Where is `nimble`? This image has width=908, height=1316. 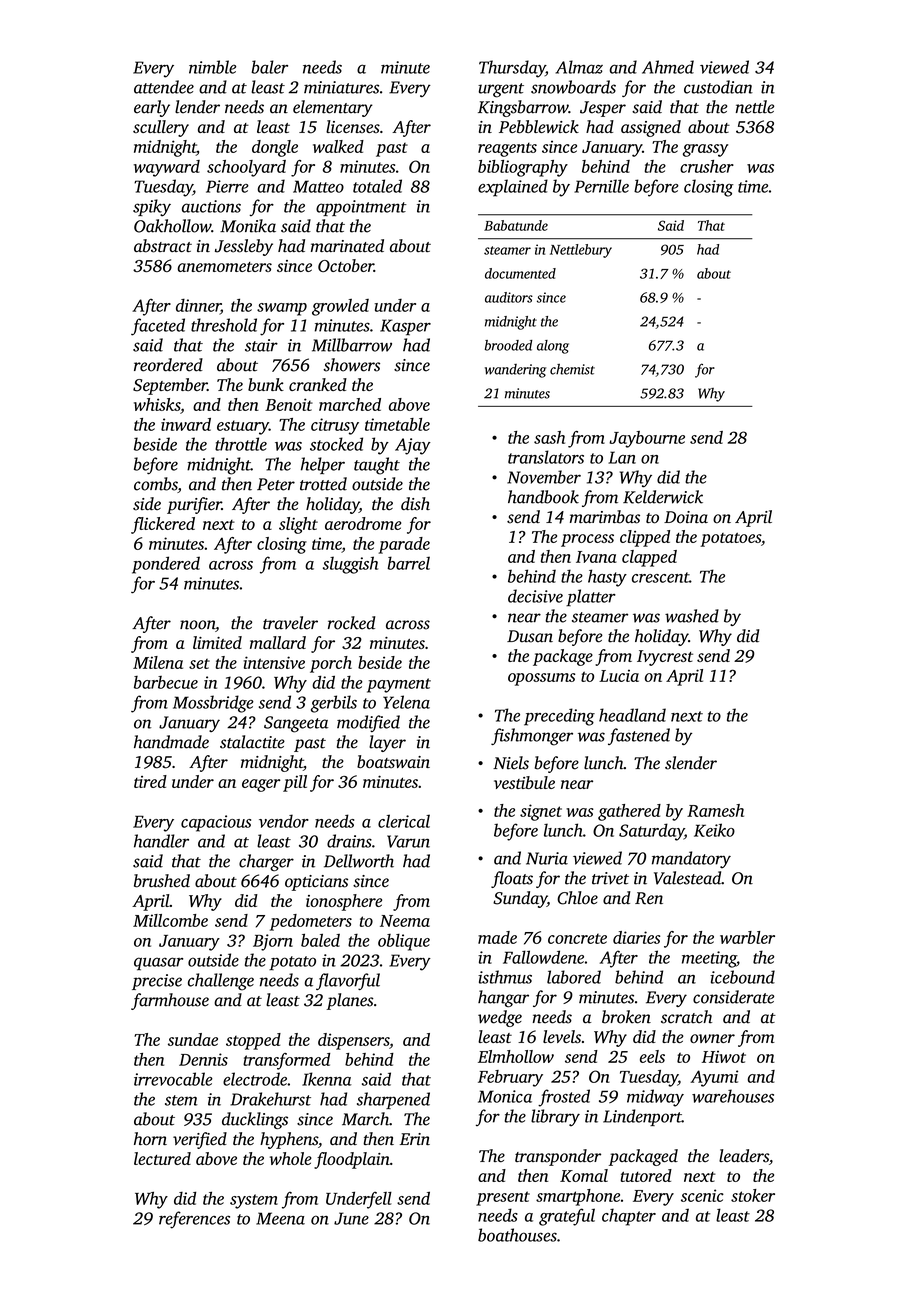 nimble is located at coordinates (212, 67).
